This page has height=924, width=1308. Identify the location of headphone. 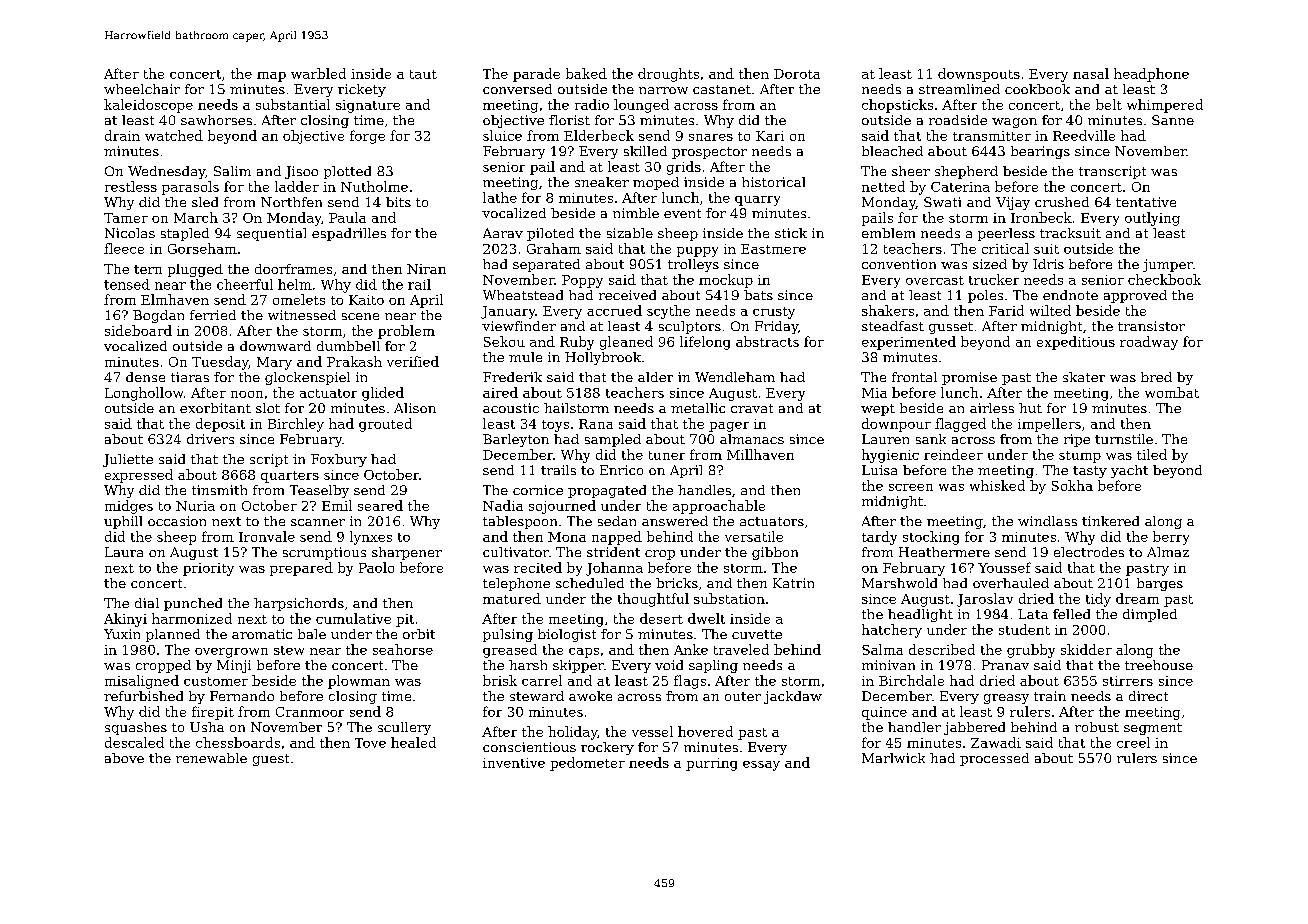
(1151, 75).
